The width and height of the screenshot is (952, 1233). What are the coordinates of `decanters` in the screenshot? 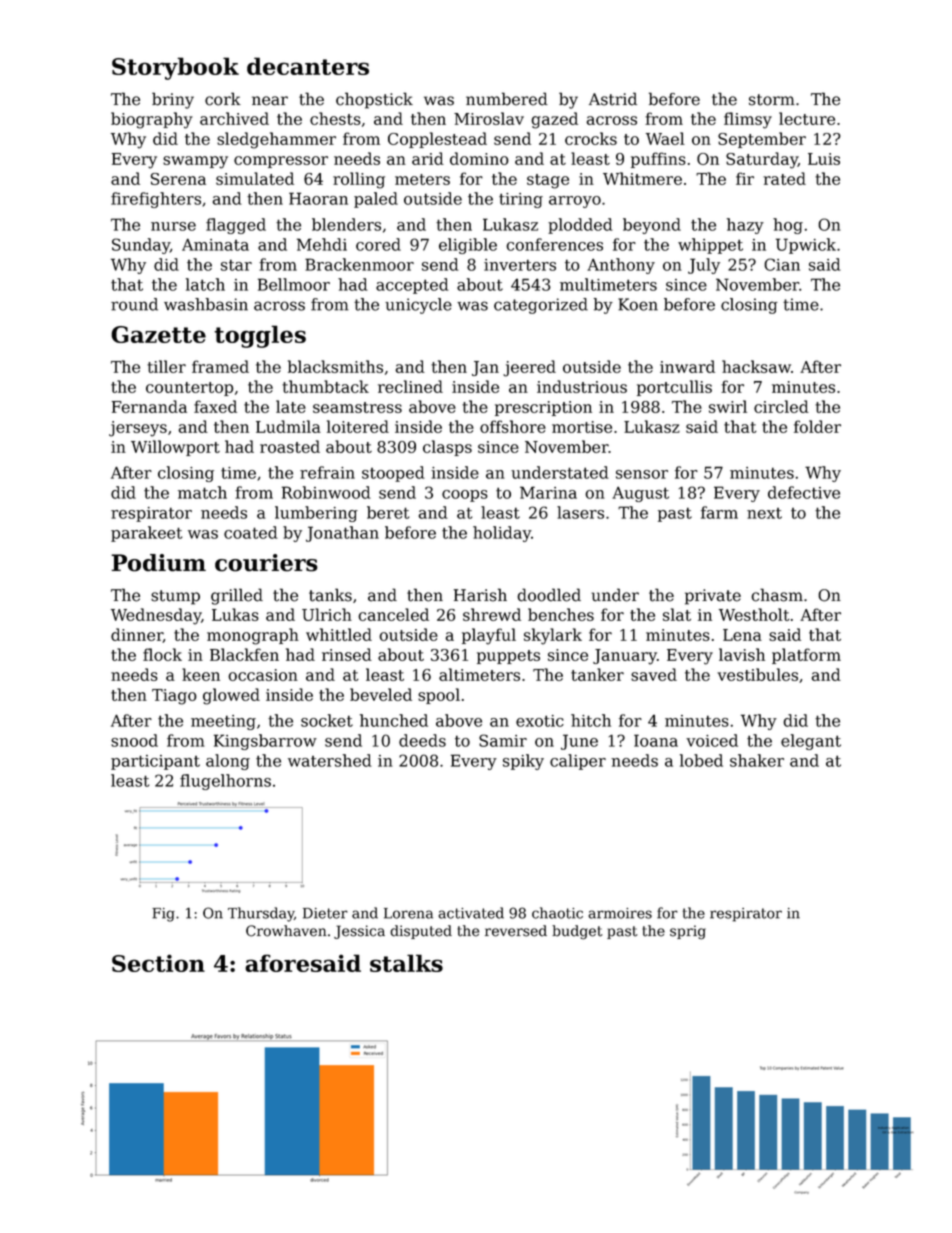 It's located at (308, 66).
